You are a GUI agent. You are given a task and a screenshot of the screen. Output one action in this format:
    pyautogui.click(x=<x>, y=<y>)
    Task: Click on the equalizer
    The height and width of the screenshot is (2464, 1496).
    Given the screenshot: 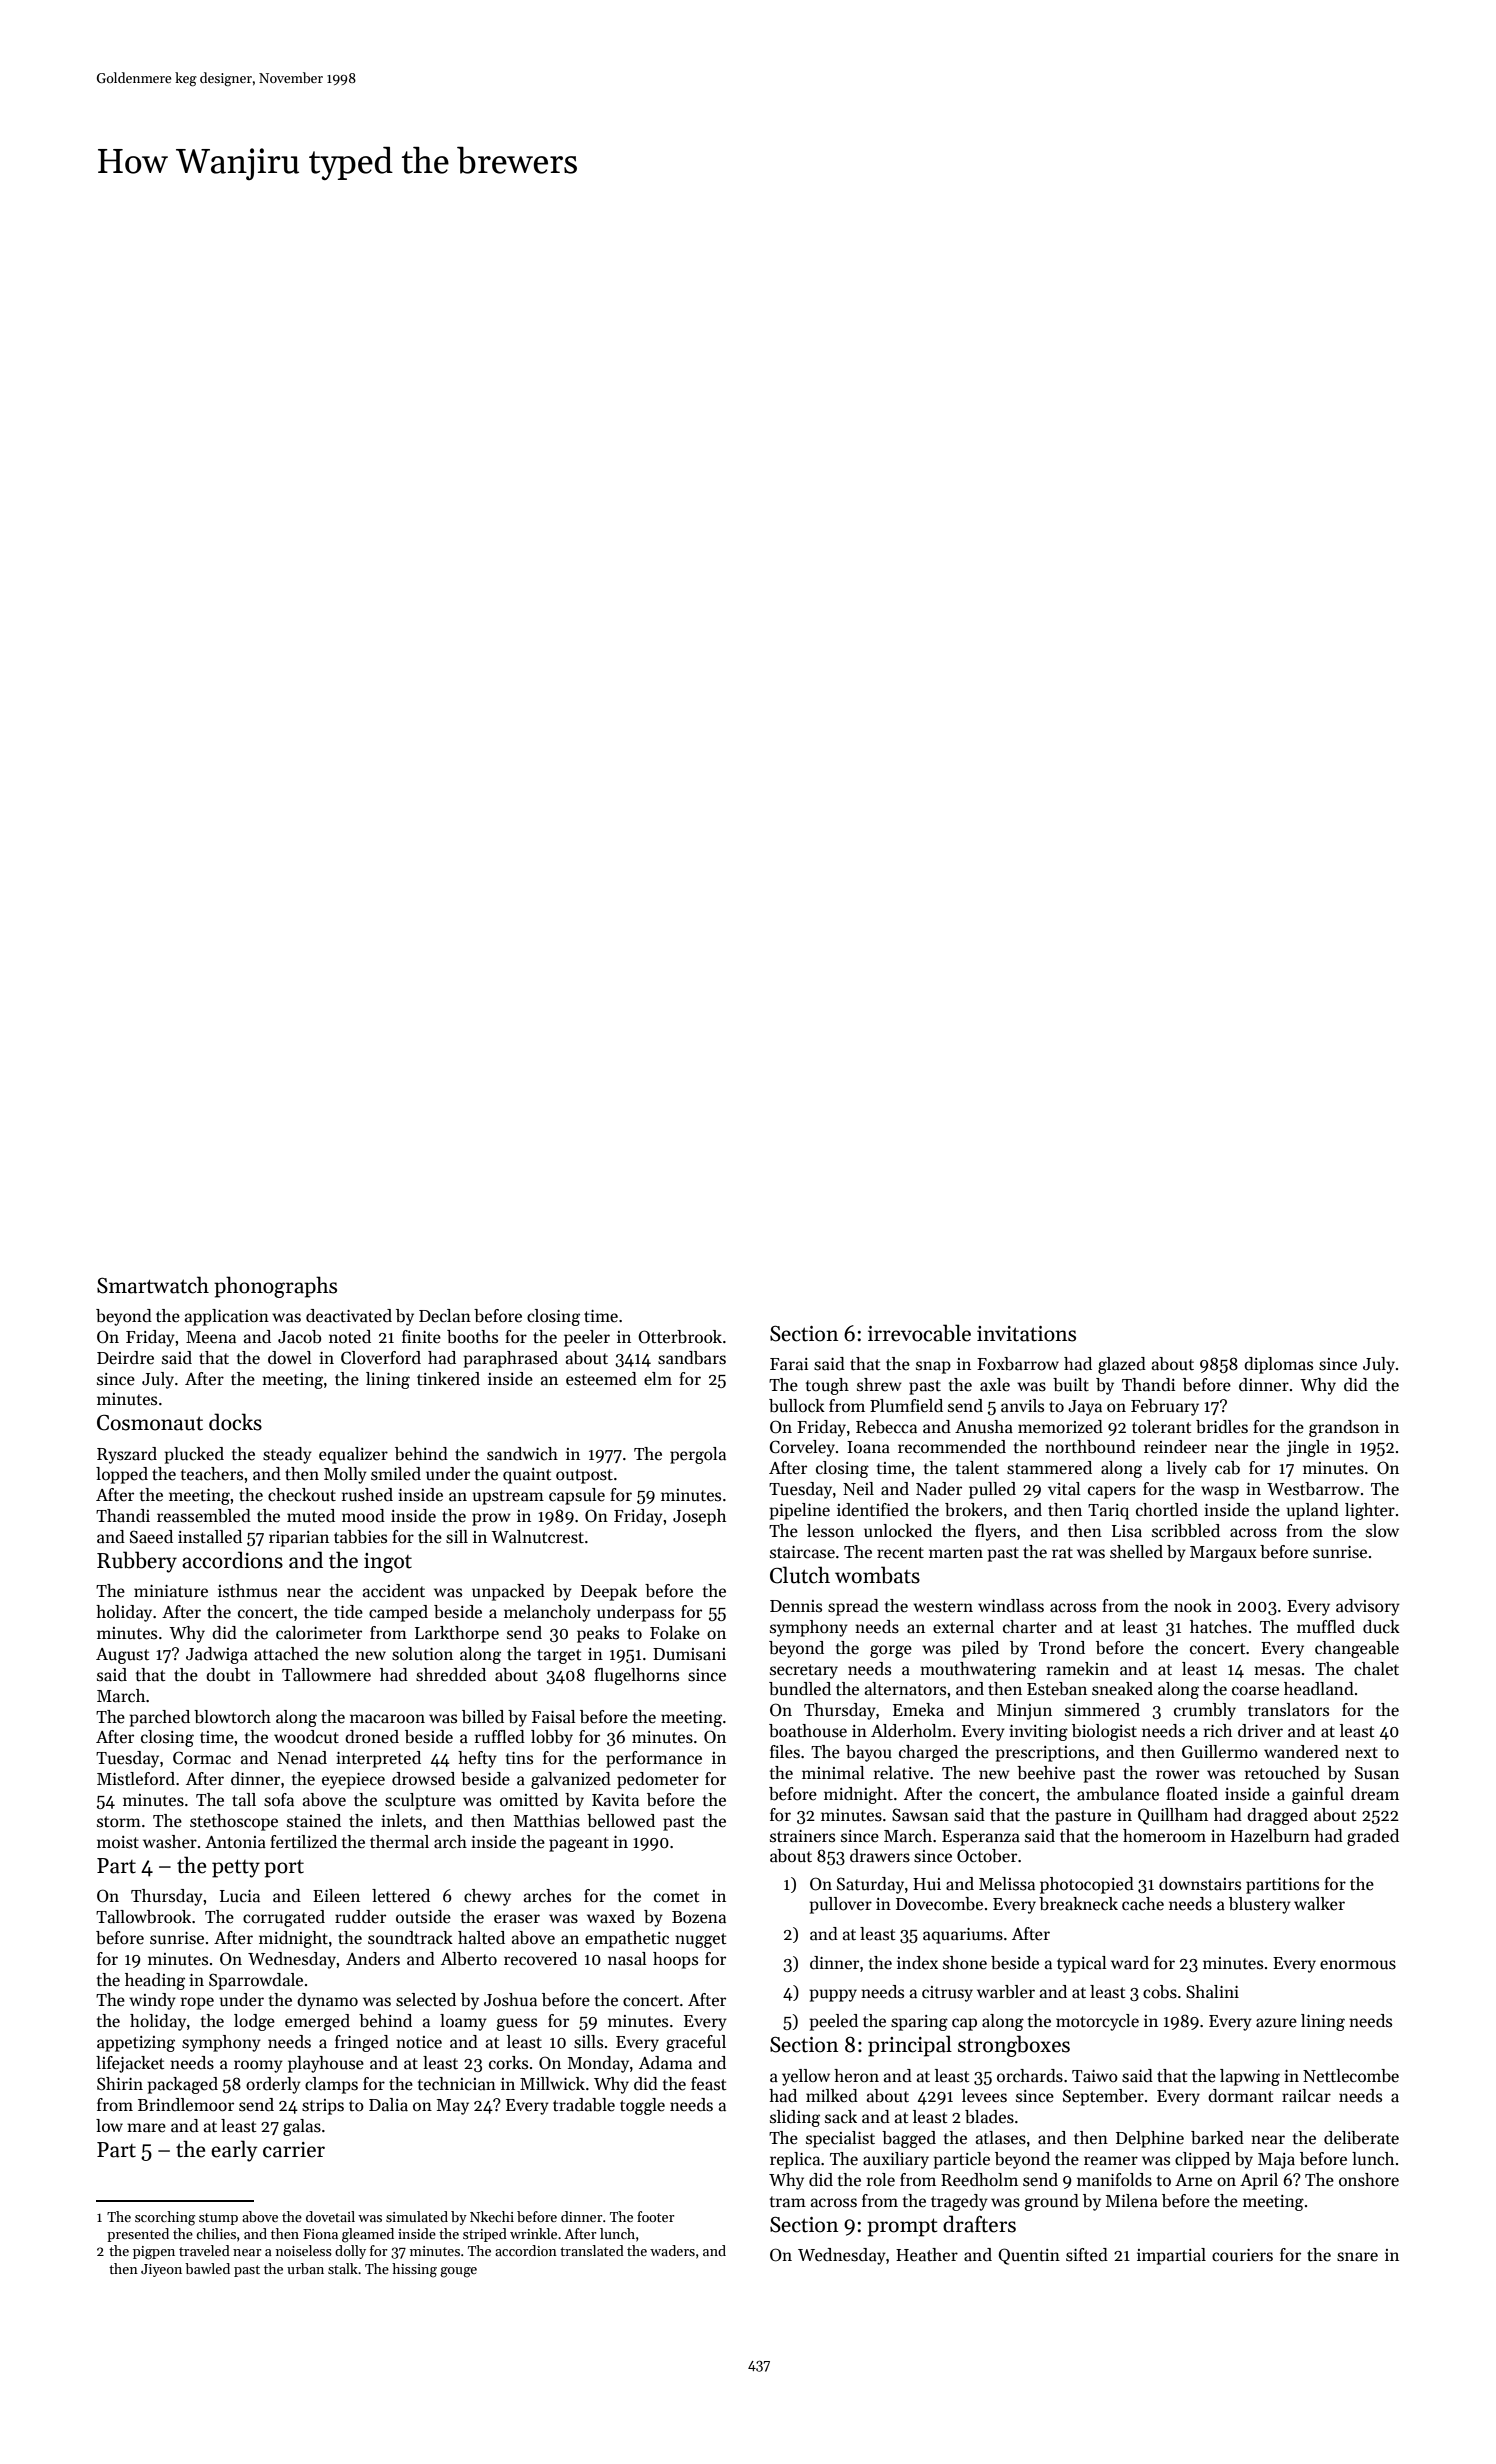 What is the action you would take?
    pyautogui.click(x=353, y=1455)
